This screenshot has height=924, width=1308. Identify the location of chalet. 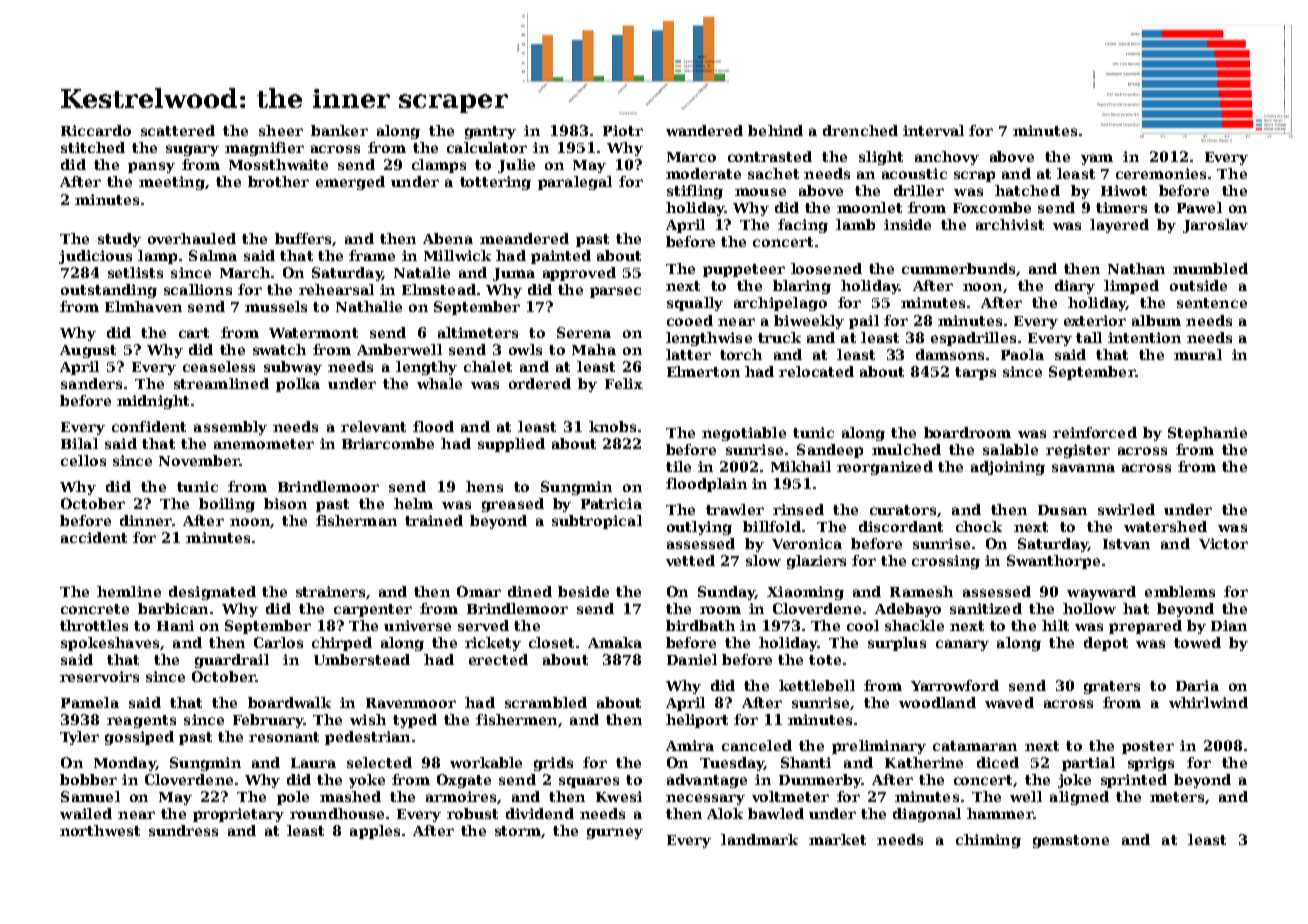
(488, 366).
